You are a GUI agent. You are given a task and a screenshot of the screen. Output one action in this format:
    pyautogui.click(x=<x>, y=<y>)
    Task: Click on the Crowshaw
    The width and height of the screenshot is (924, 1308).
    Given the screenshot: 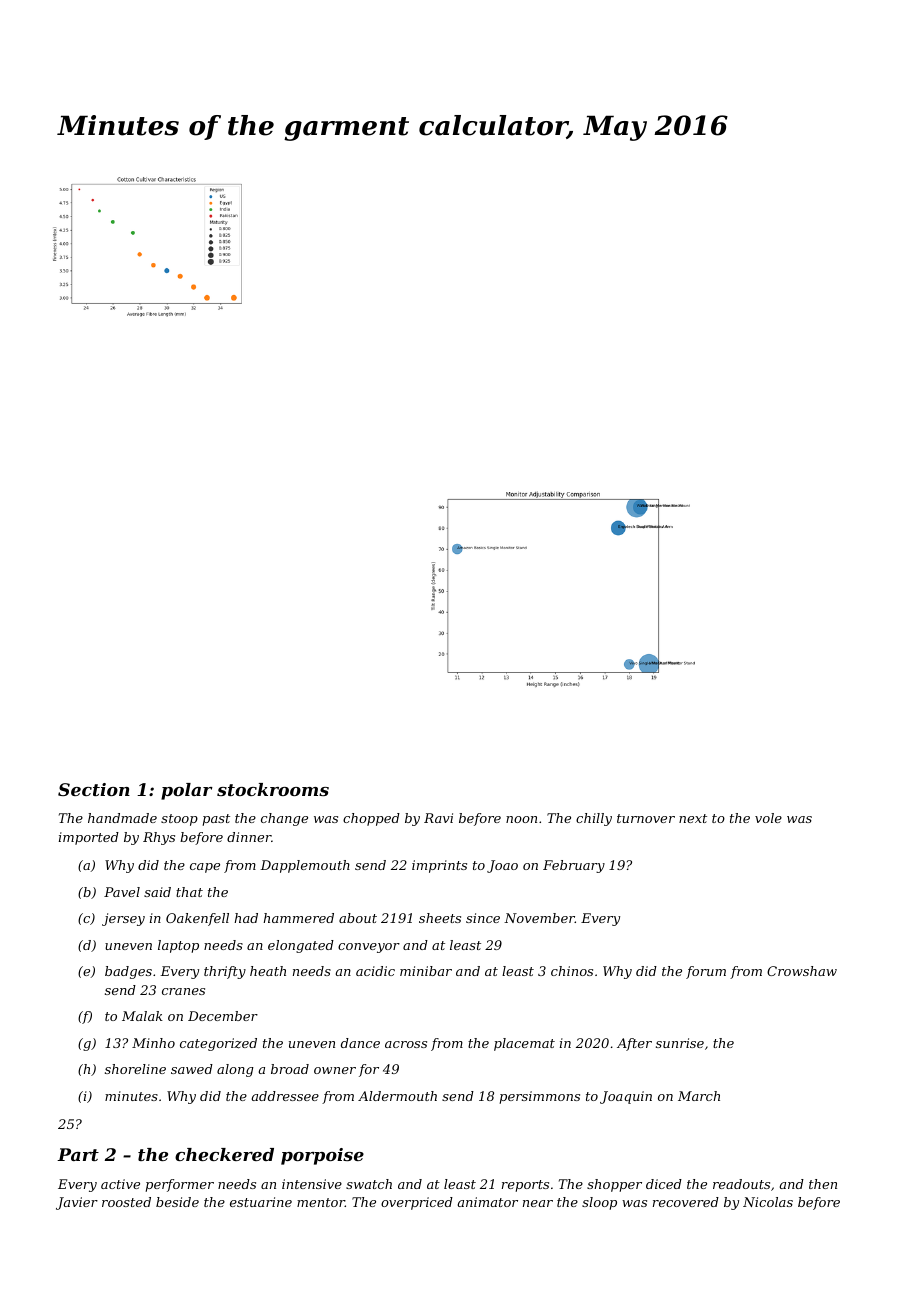 What is the action you would take?
    pyautogui.click(x=802, y=971)
